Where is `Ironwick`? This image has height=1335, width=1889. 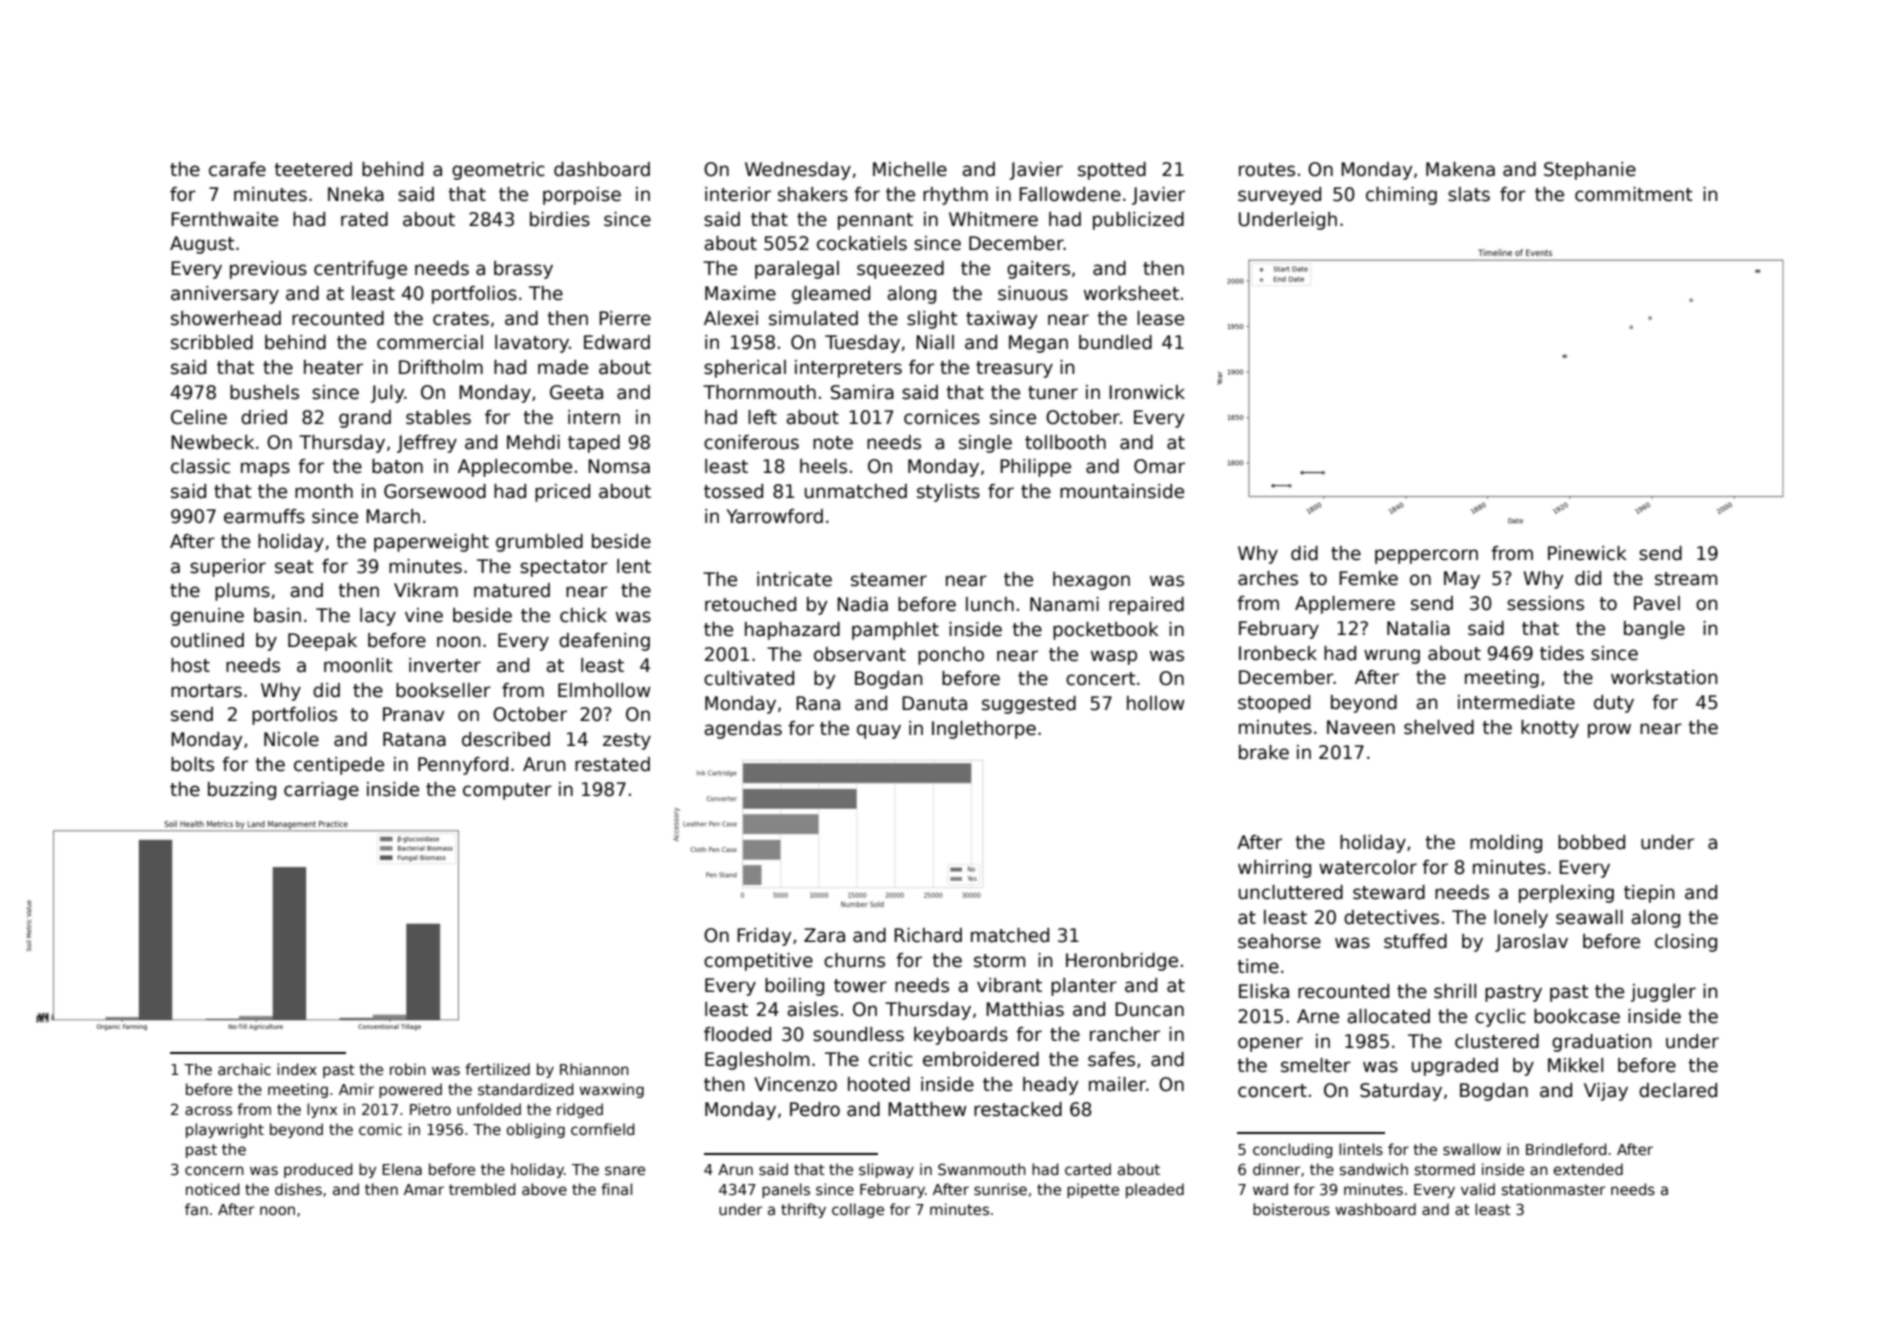
Ironwick is located at coordinates (1147, 392).
